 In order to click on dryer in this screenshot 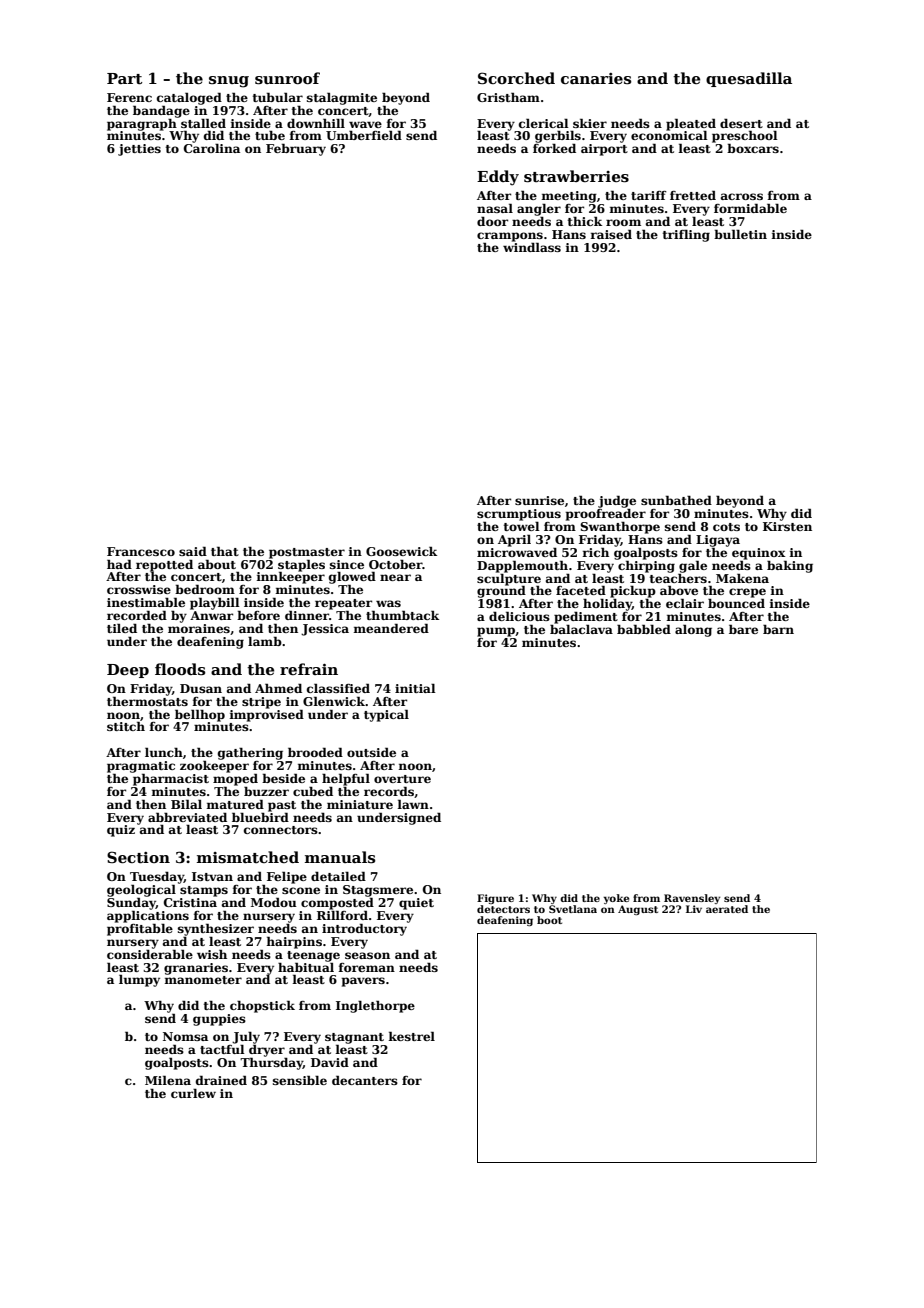, I will do `click(267, 1050)`.
